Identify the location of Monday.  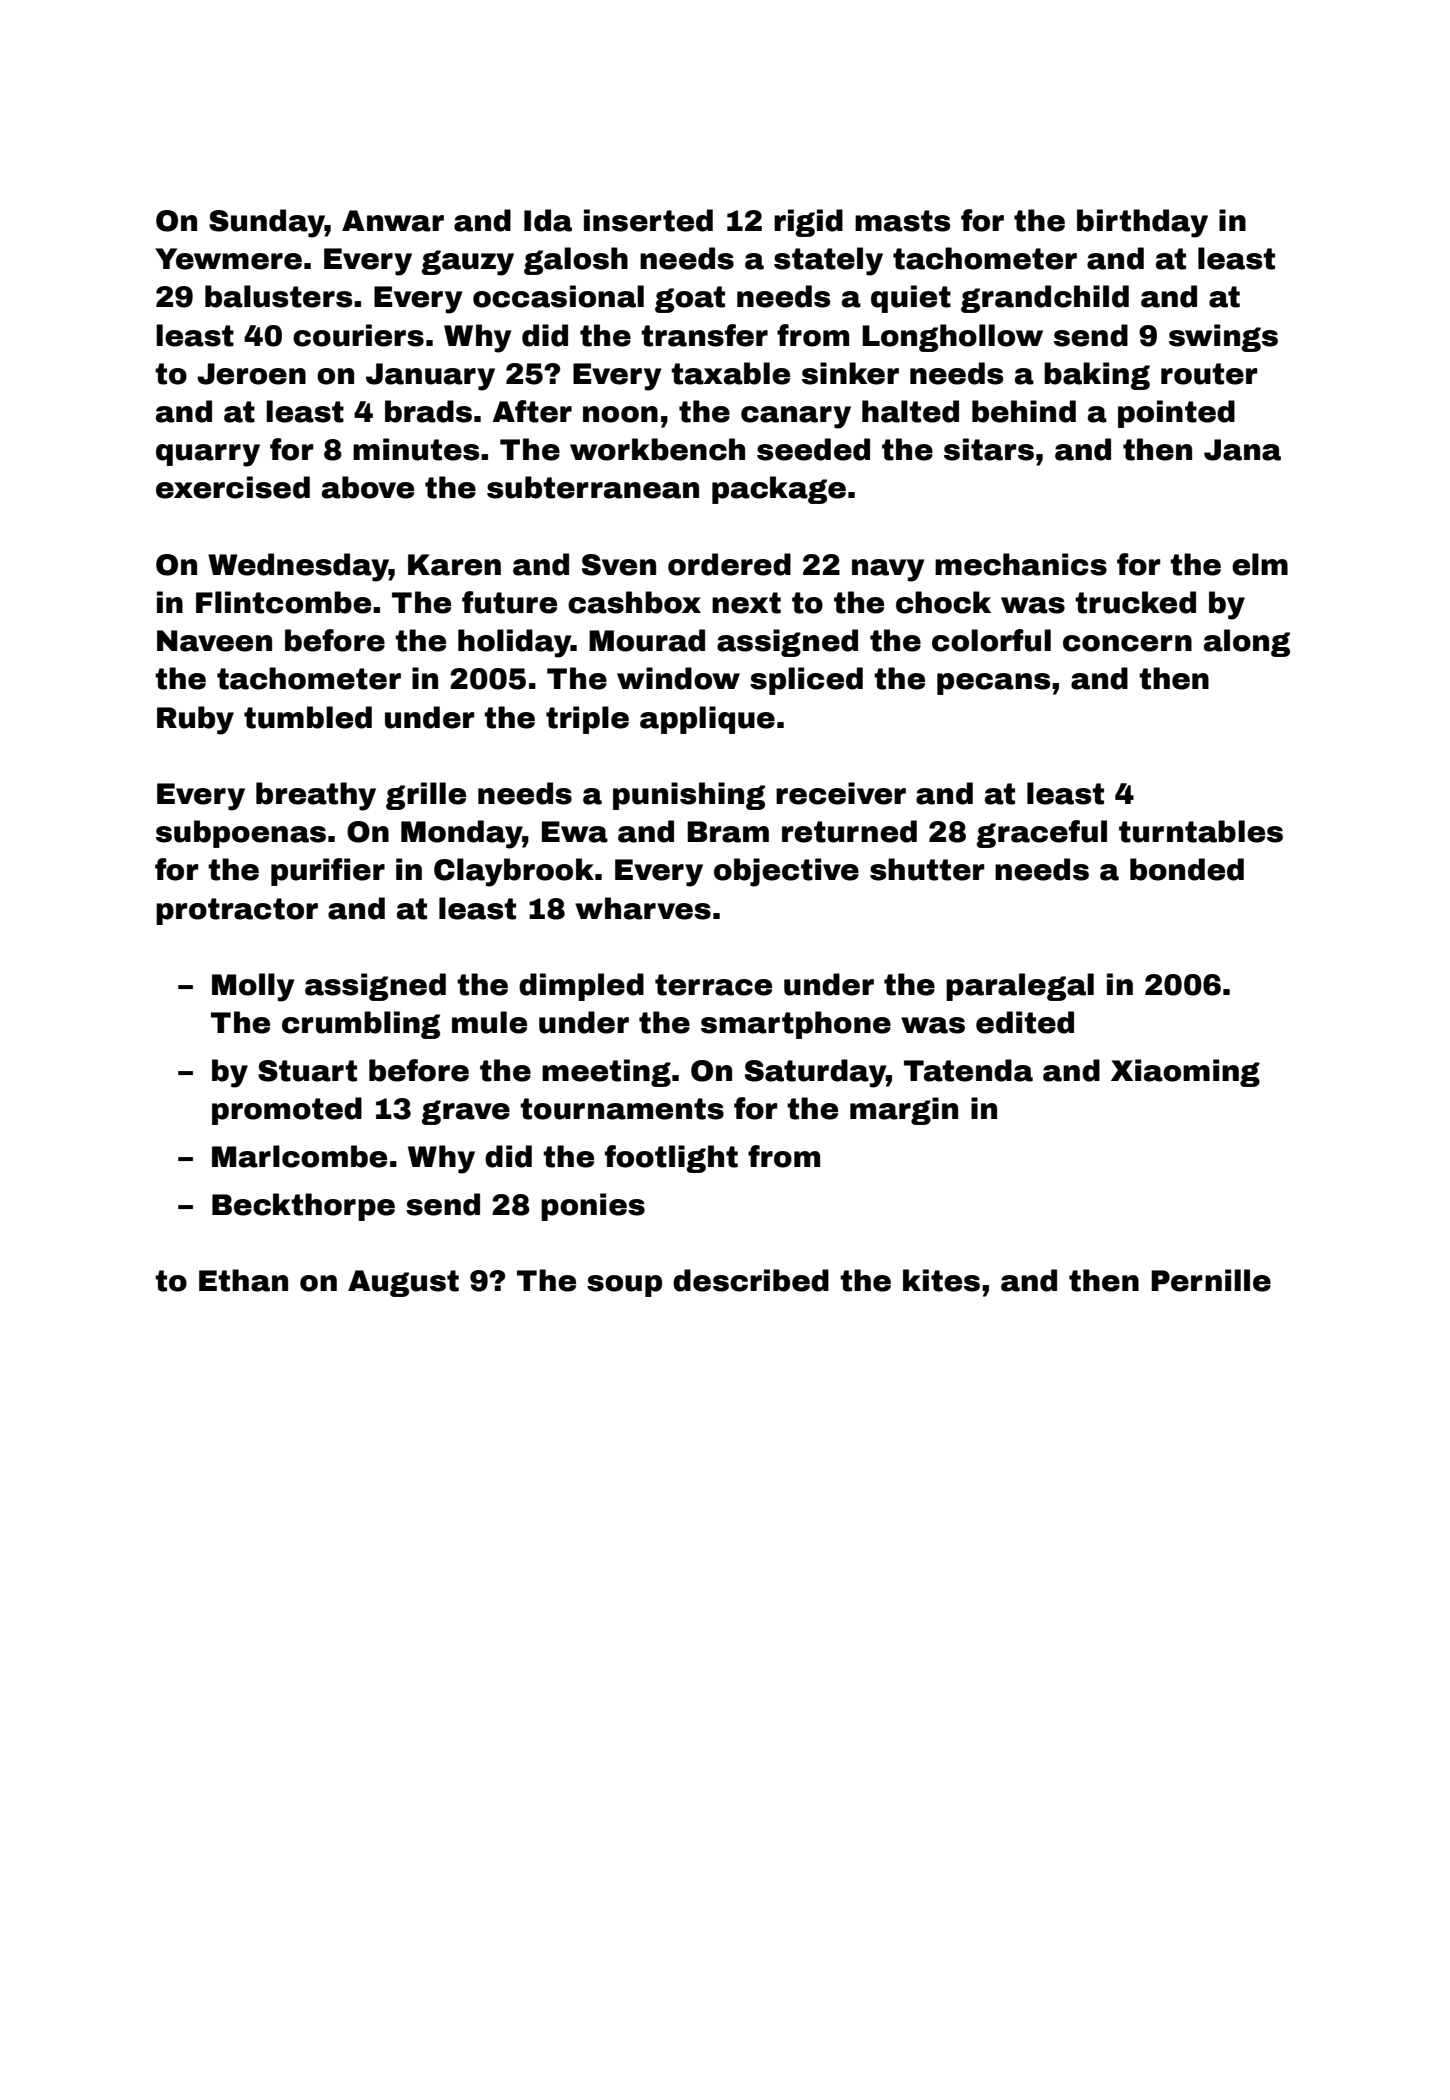
(462, 834).
